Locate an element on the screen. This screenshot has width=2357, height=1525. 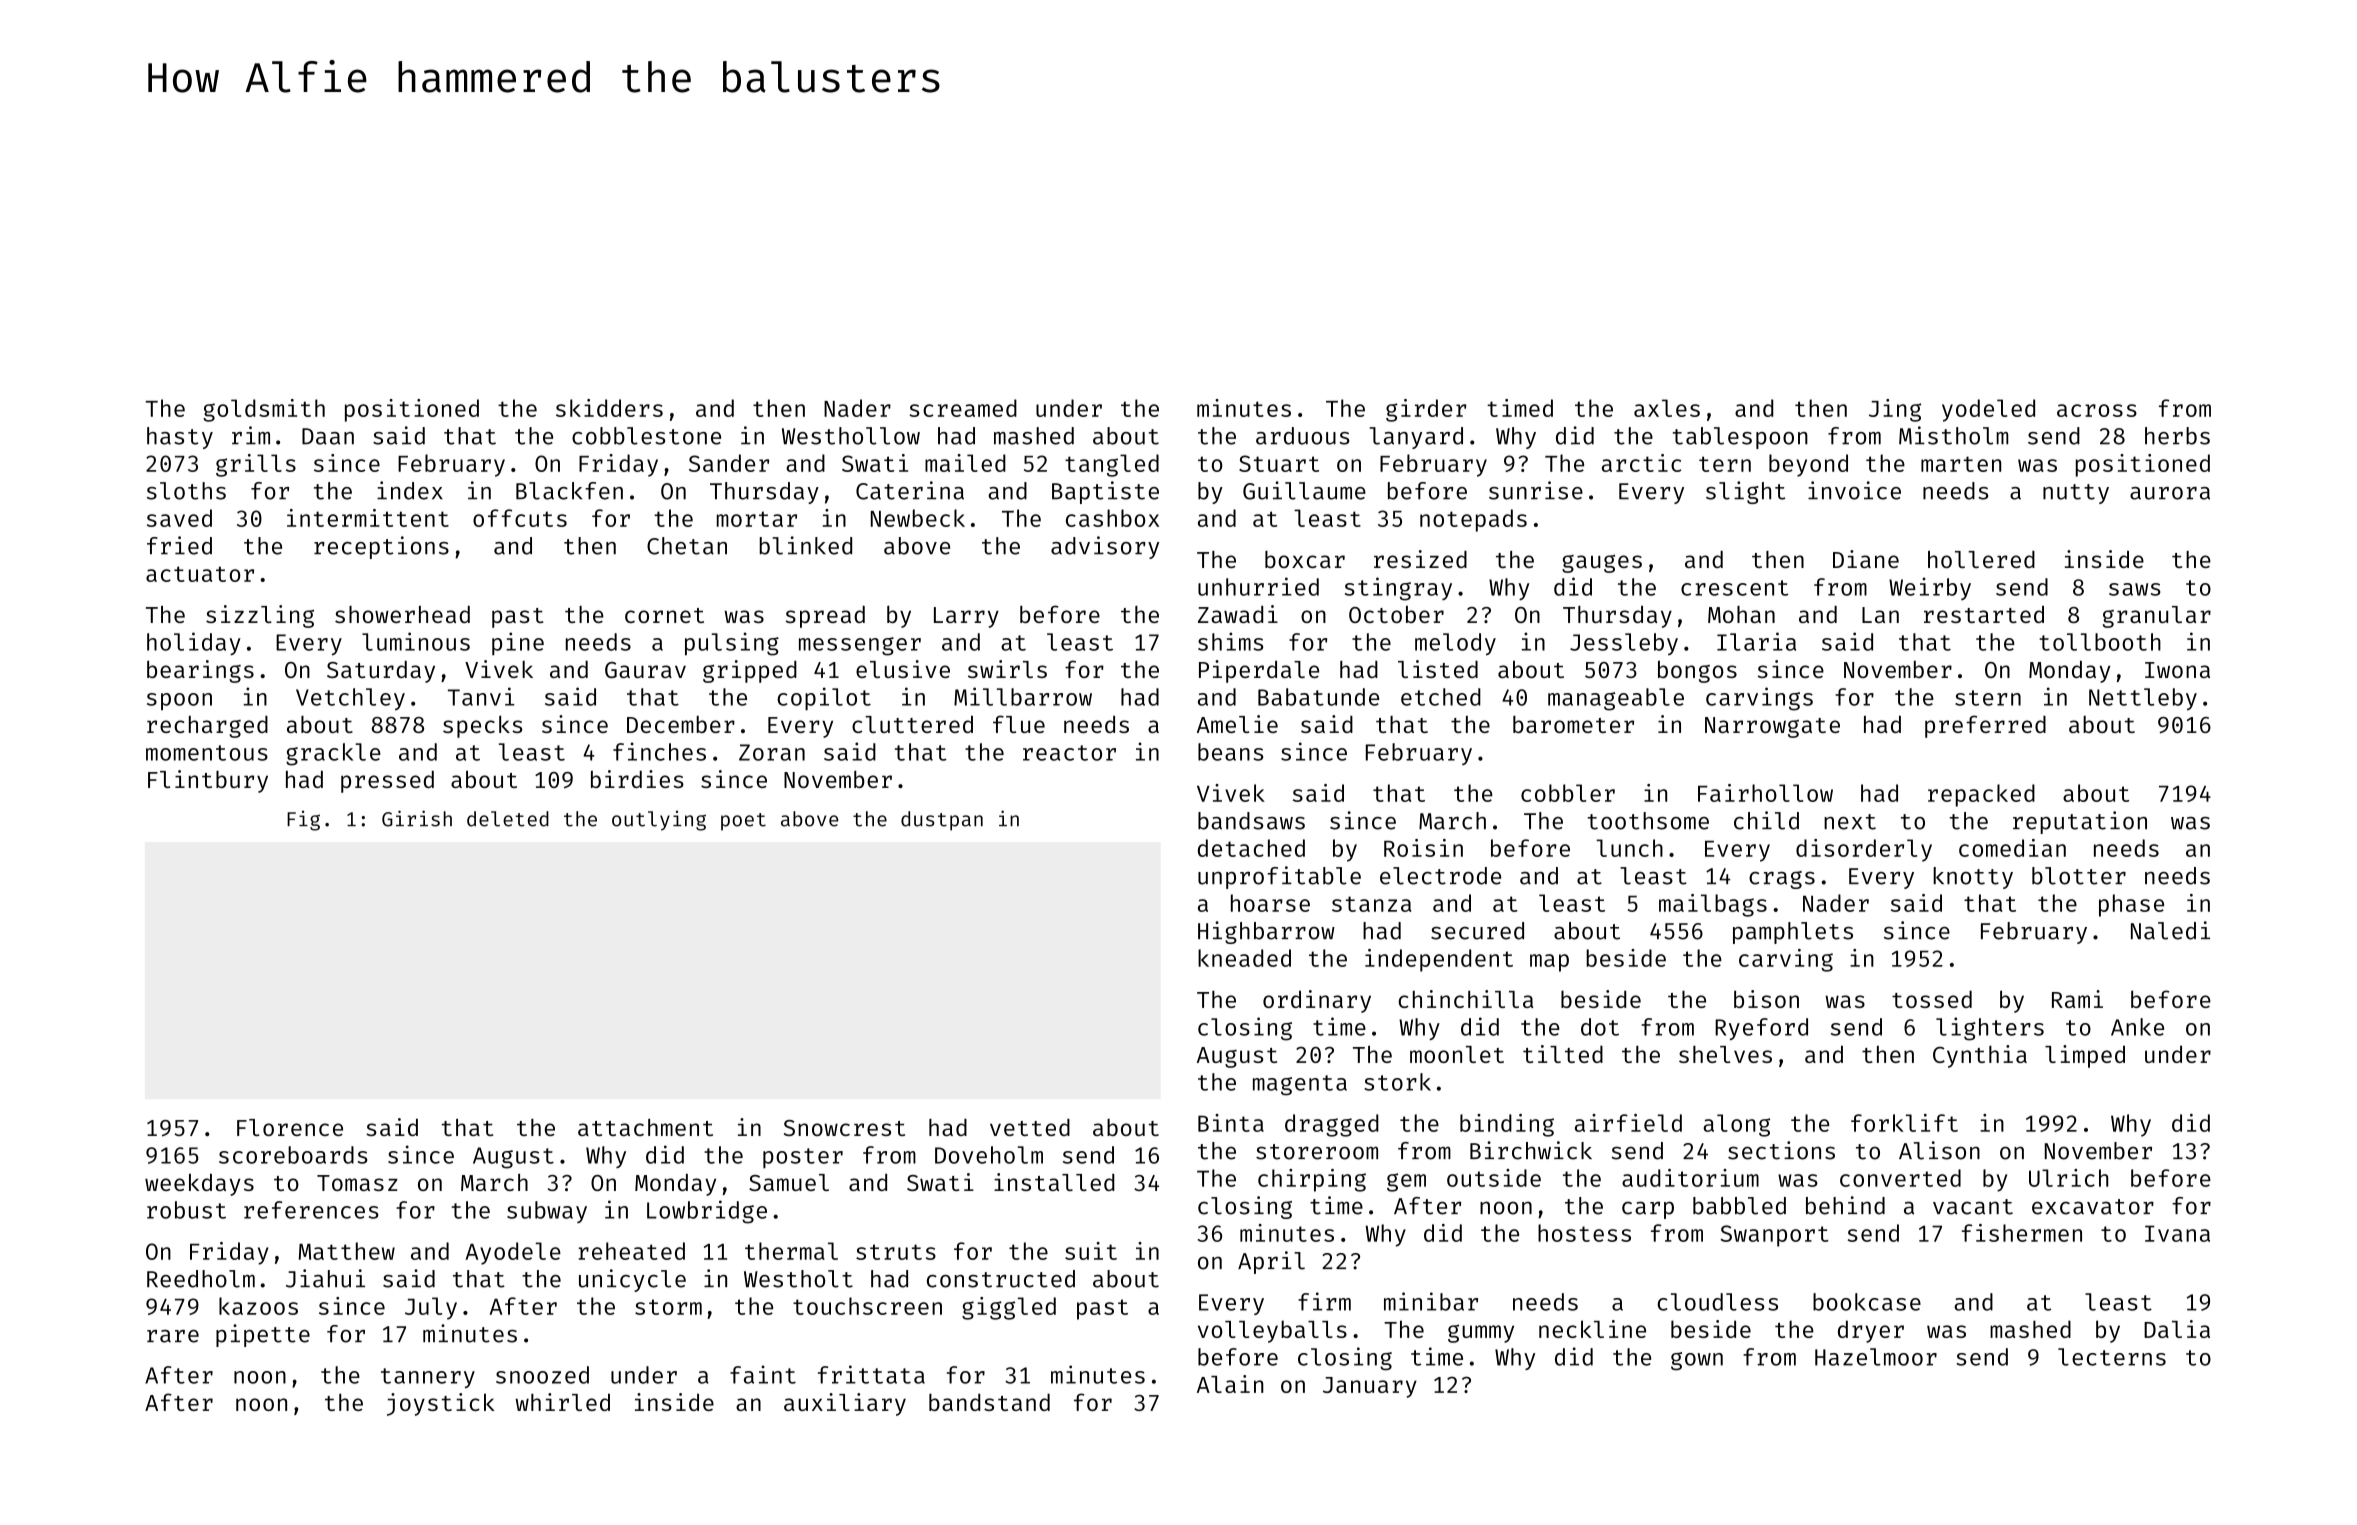
Highbarrow is located at coordinates (1266, 932).
